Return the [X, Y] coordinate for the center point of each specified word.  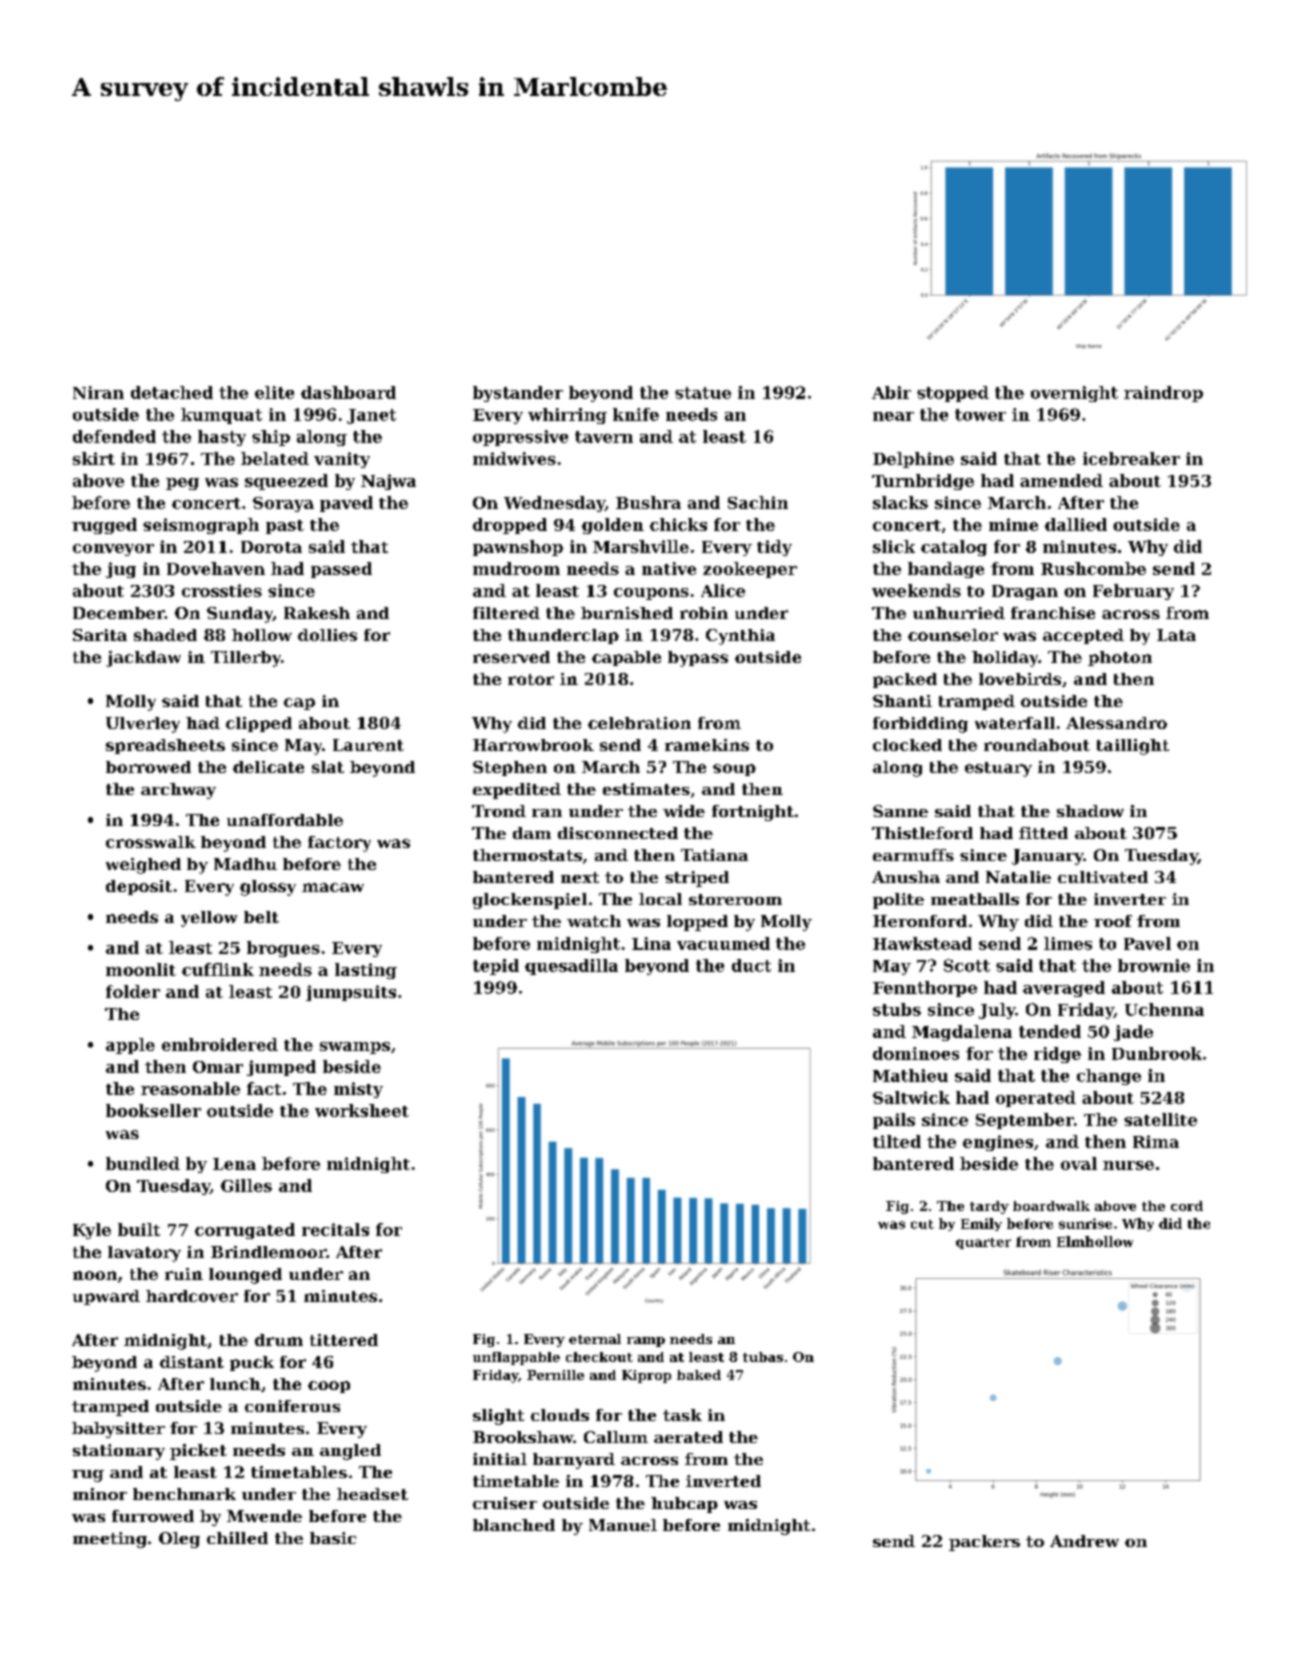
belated [275, 458]
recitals [335, 1229]
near [893, 416]
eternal [595, 1339]
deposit [139, 887]
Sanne [900, 811]
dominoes [916, 1053]
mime [1013, 524]
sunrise [1085, 1223]
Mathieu [910, 1075]
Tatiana [714, 855]
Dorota [271, 547]
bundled [143, 1163]
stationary [119, 1452]
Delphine [913, 460]
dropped [510, 526]
